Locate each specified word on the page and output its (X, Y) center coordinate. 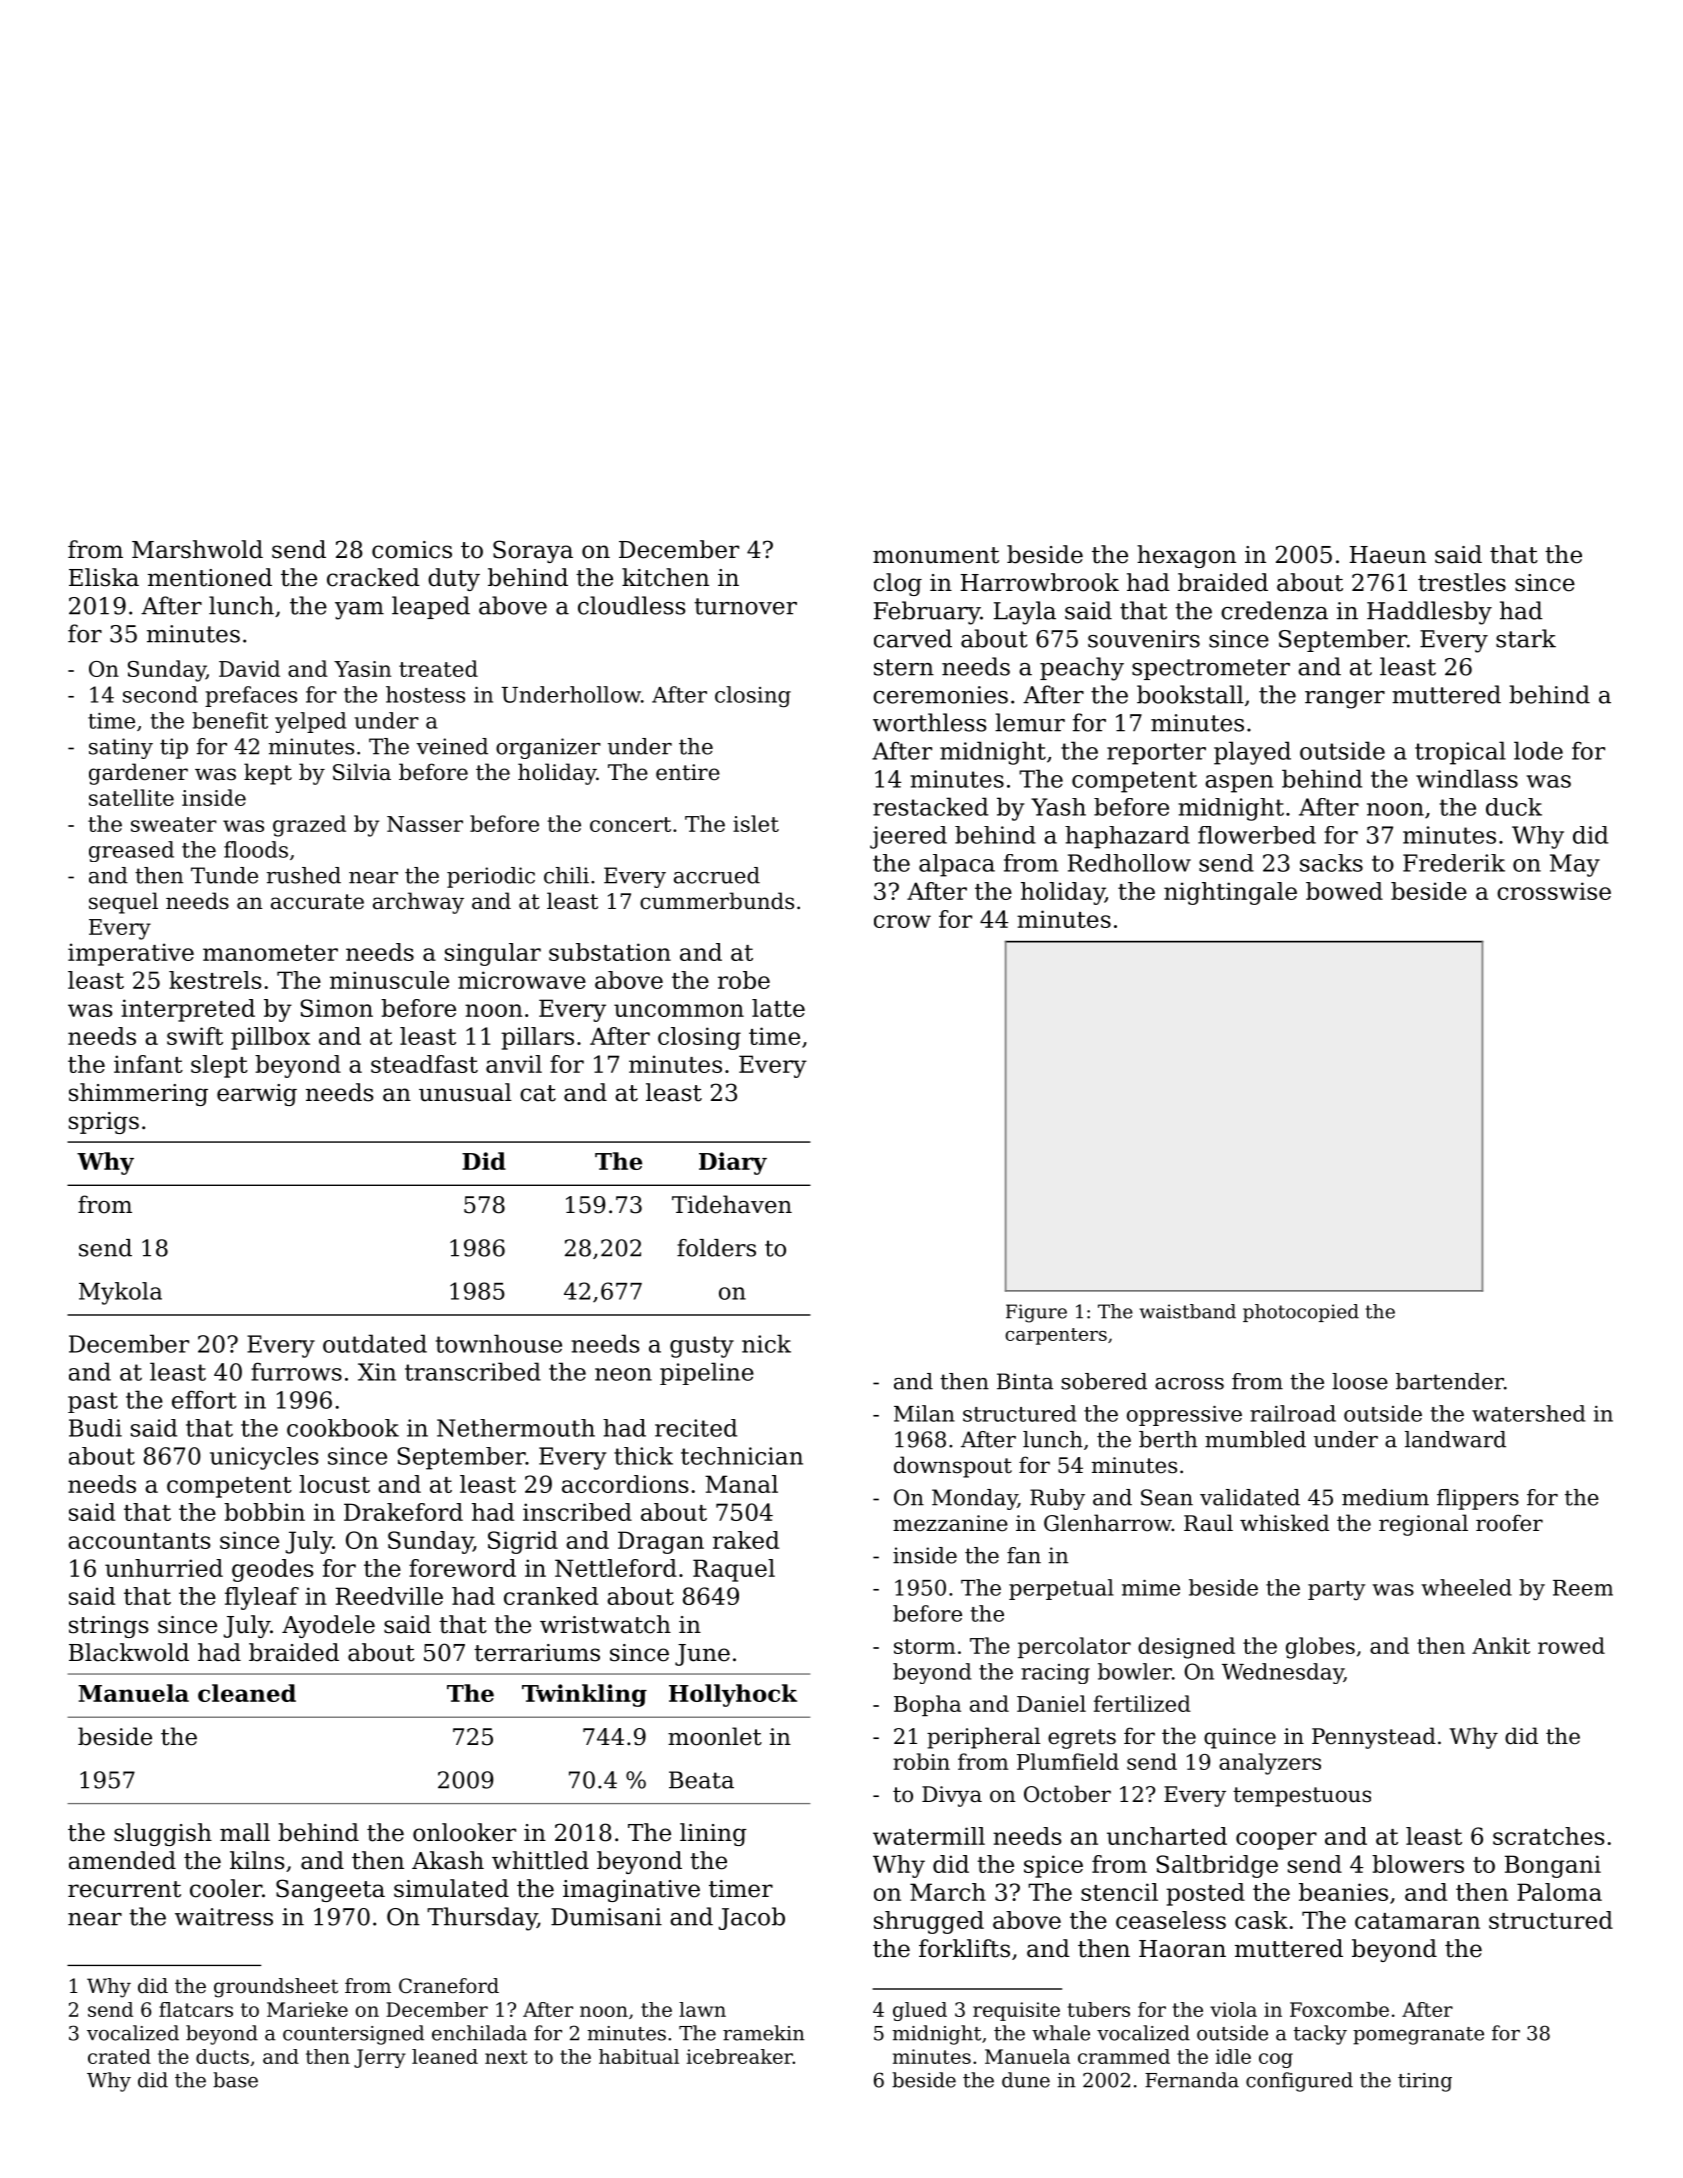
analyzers (1270, 1764)
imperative (131, 954)
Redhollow (1129, 863)
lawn (702, 2009)
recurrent (124, 1889)
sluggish (163, 1834)
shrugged (929, 1922)
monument (936, 555)
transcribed (473, 1371)
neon (623, 1374)
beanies (1343, 1892)
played (1252, 753)
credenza (1274, 610)
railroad (1293, 1413)
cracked (373, 577)
